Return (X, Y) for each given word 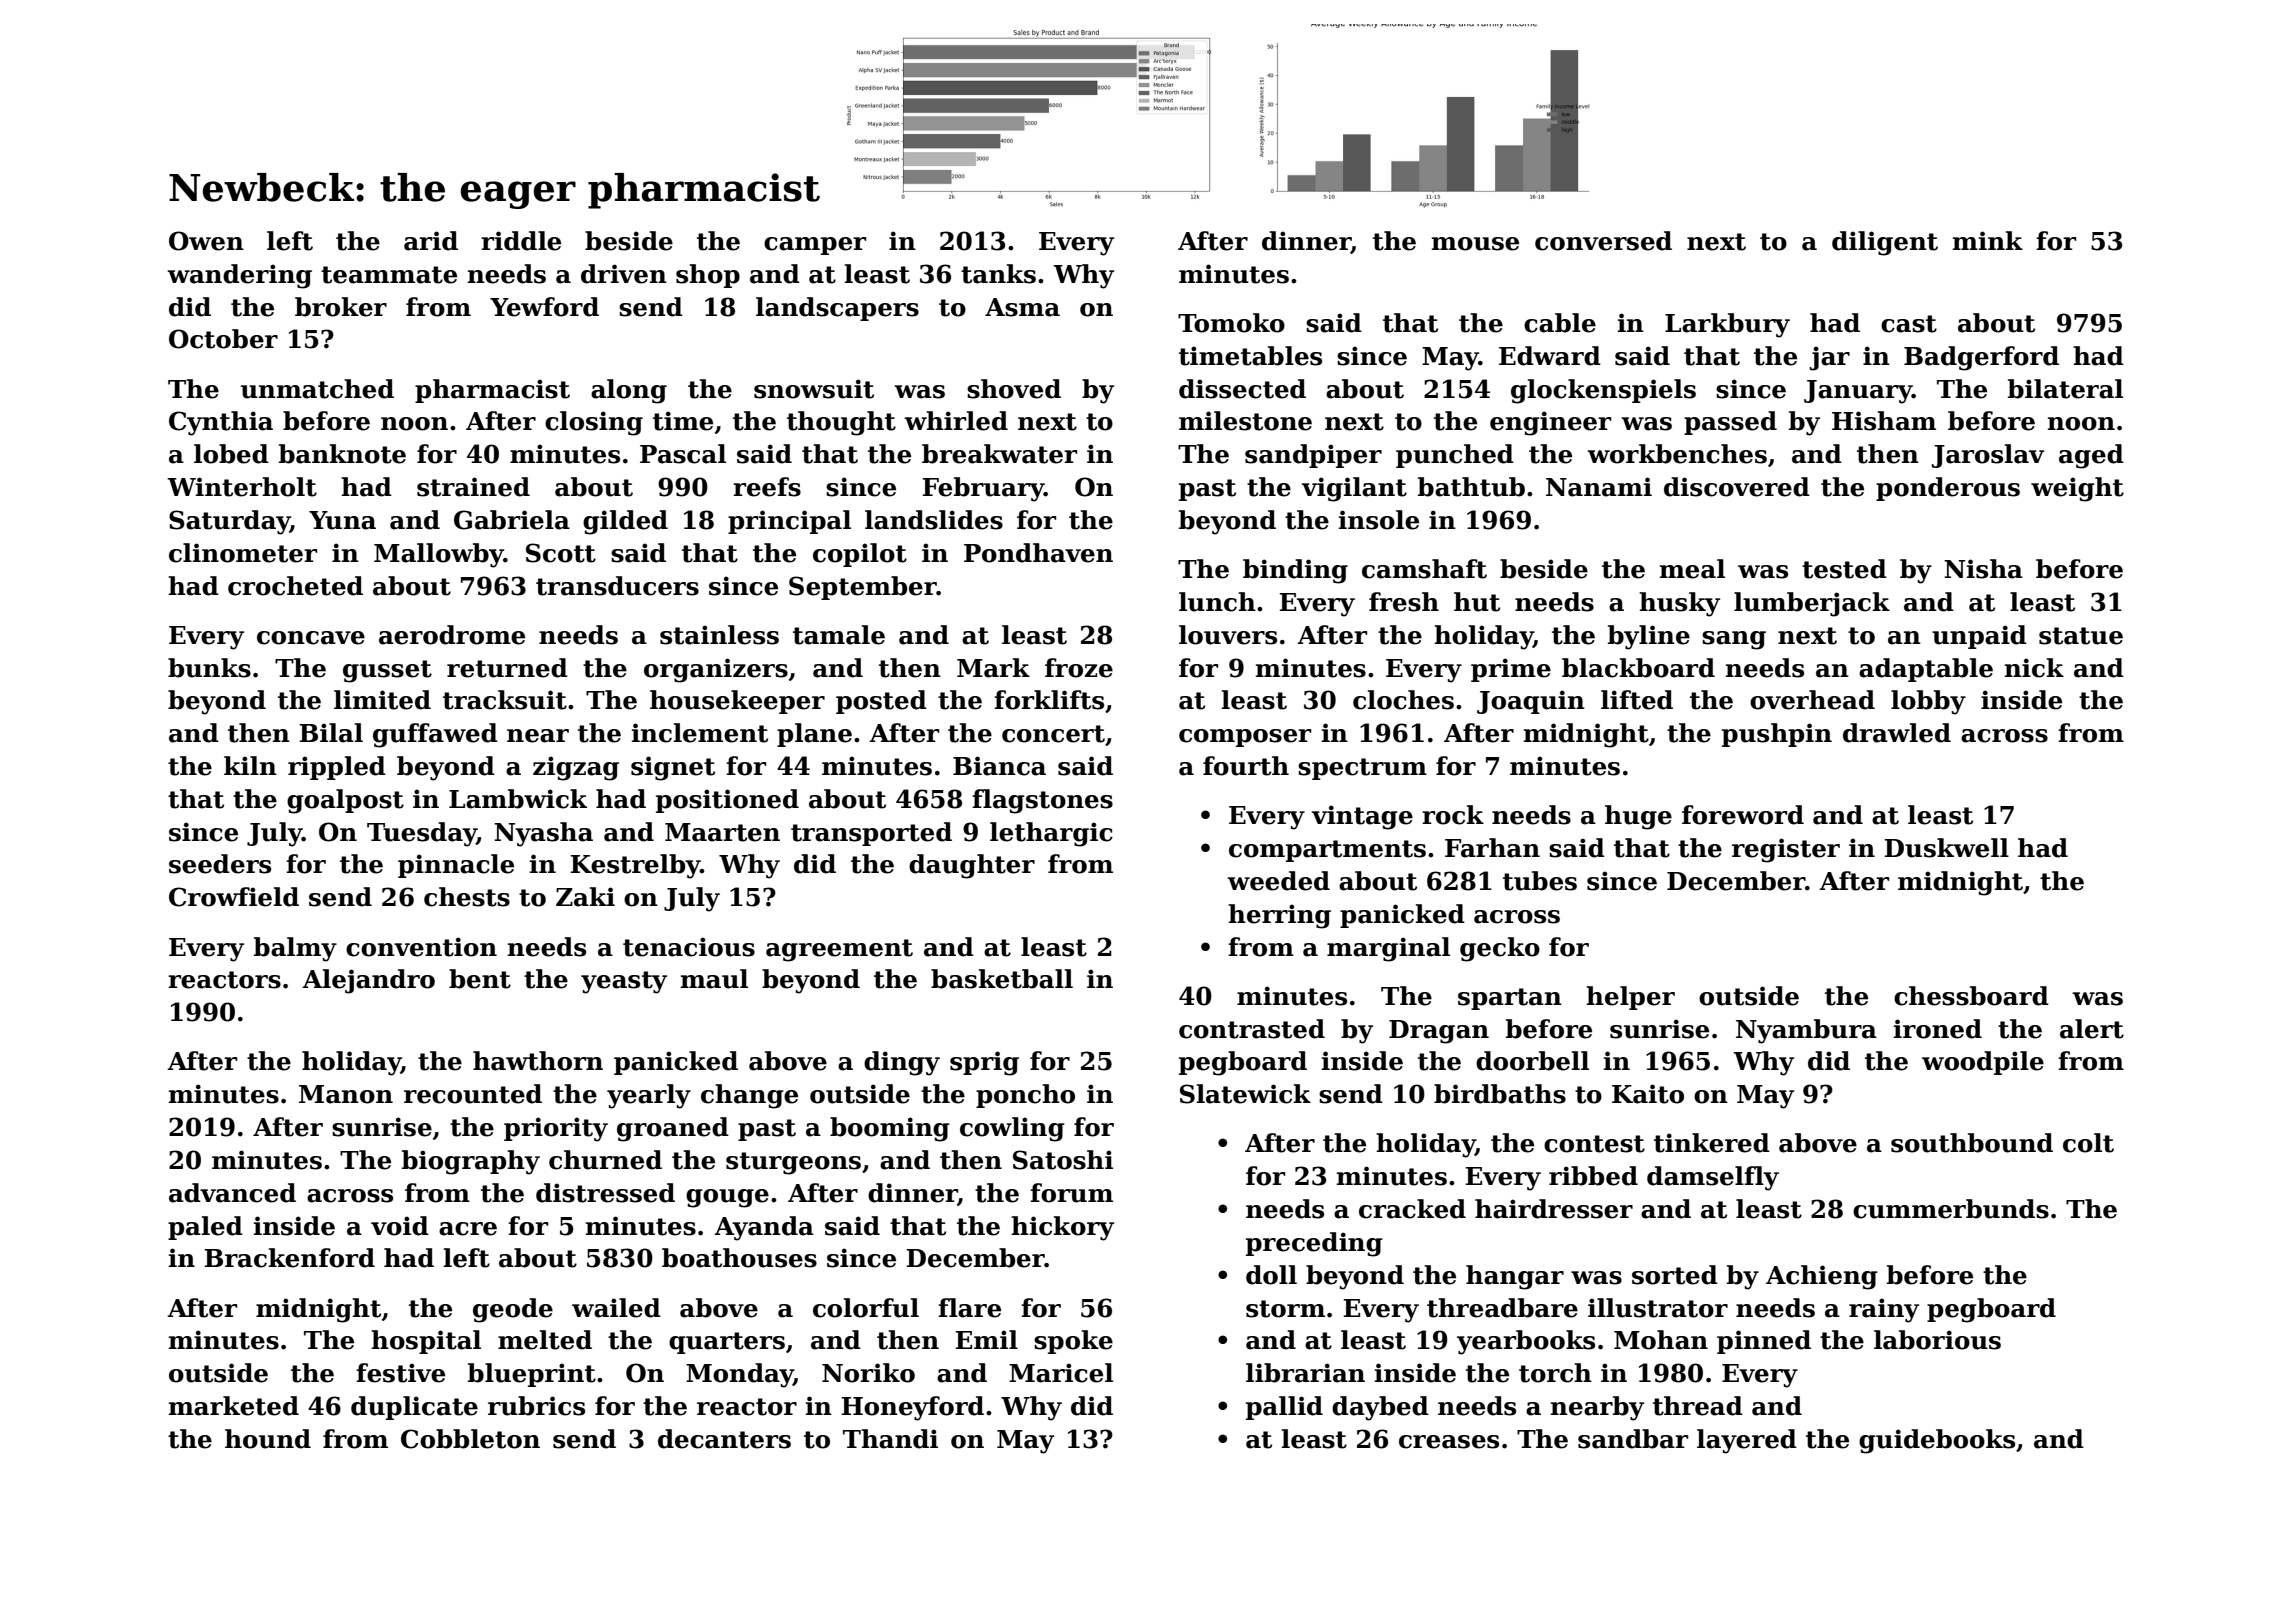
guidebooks (1937, 1441)
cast (1909, 324)
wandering (239, 276)
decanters (724, 1439)
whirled (956, 421)
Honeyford (912, 1408)
